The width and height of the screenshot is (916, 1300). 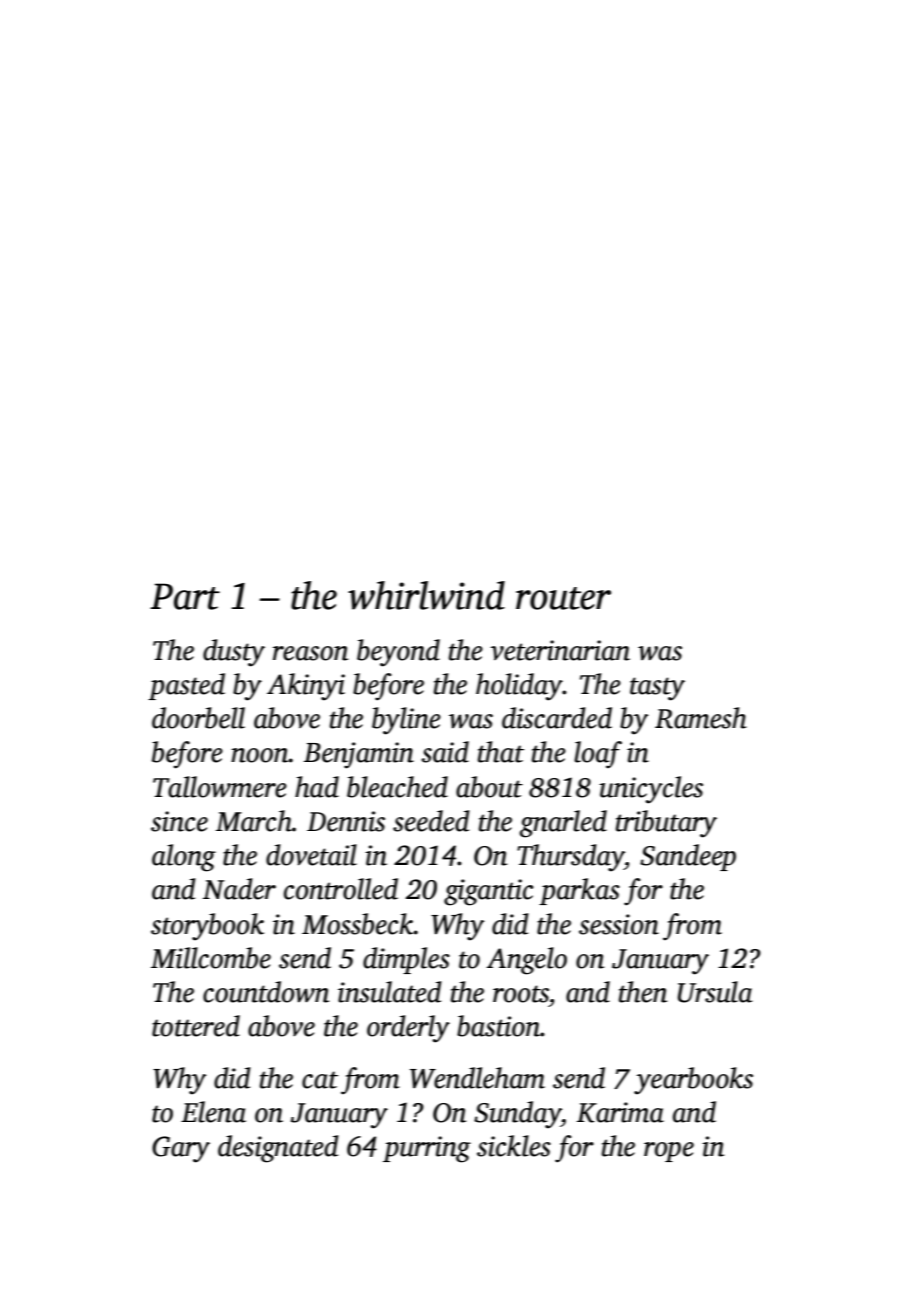 What do you see at coordinates (398, 653) in the screenshot?
I see `beyond` at bounding box center [398, 653].
